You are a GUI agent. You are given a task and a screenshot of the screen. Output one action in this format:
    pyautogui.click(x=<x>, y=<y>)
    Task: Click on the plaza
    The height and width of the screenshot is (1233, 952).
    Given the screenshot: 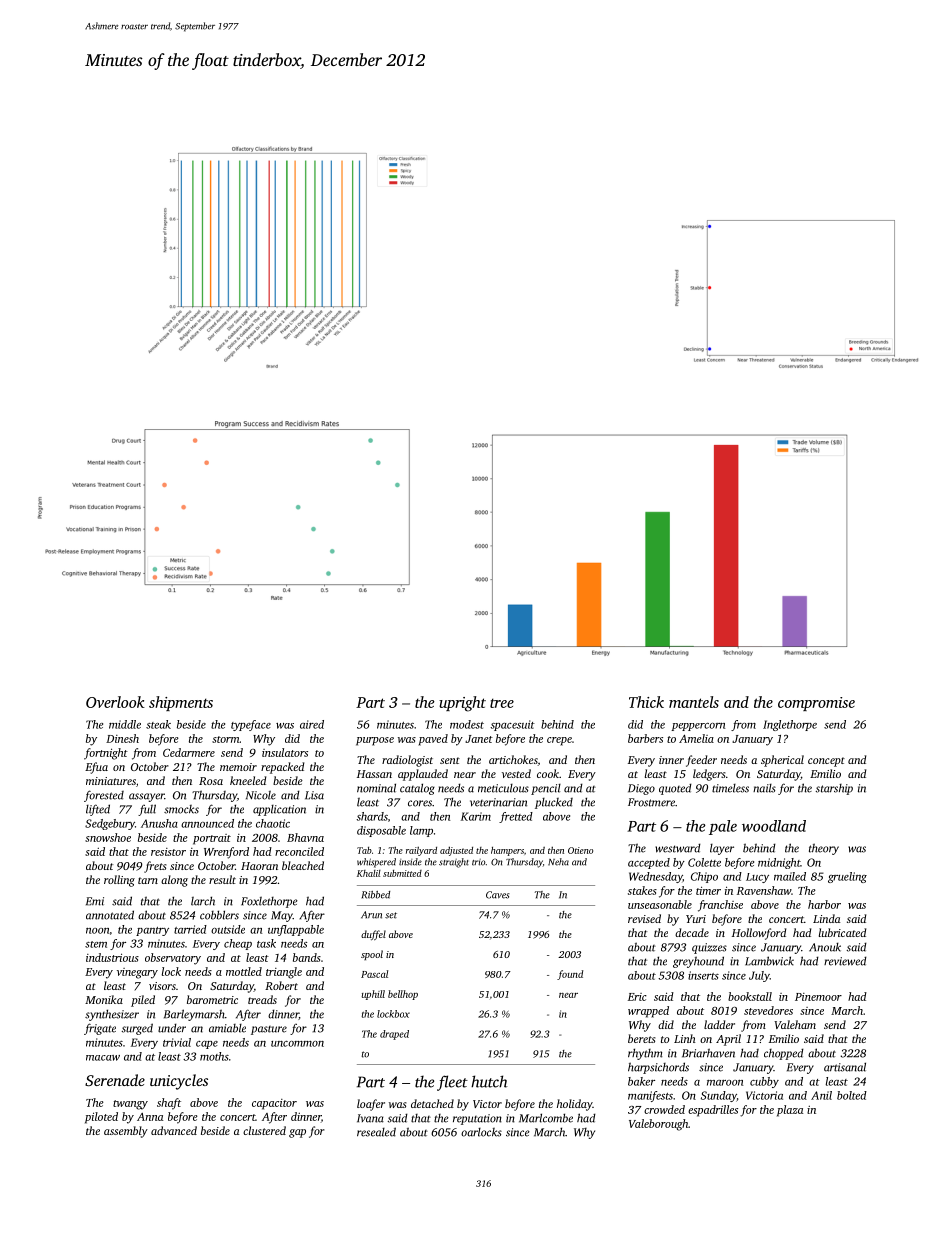 What is the action you would take?
    pyautogui.click(x=790, y=1111)
